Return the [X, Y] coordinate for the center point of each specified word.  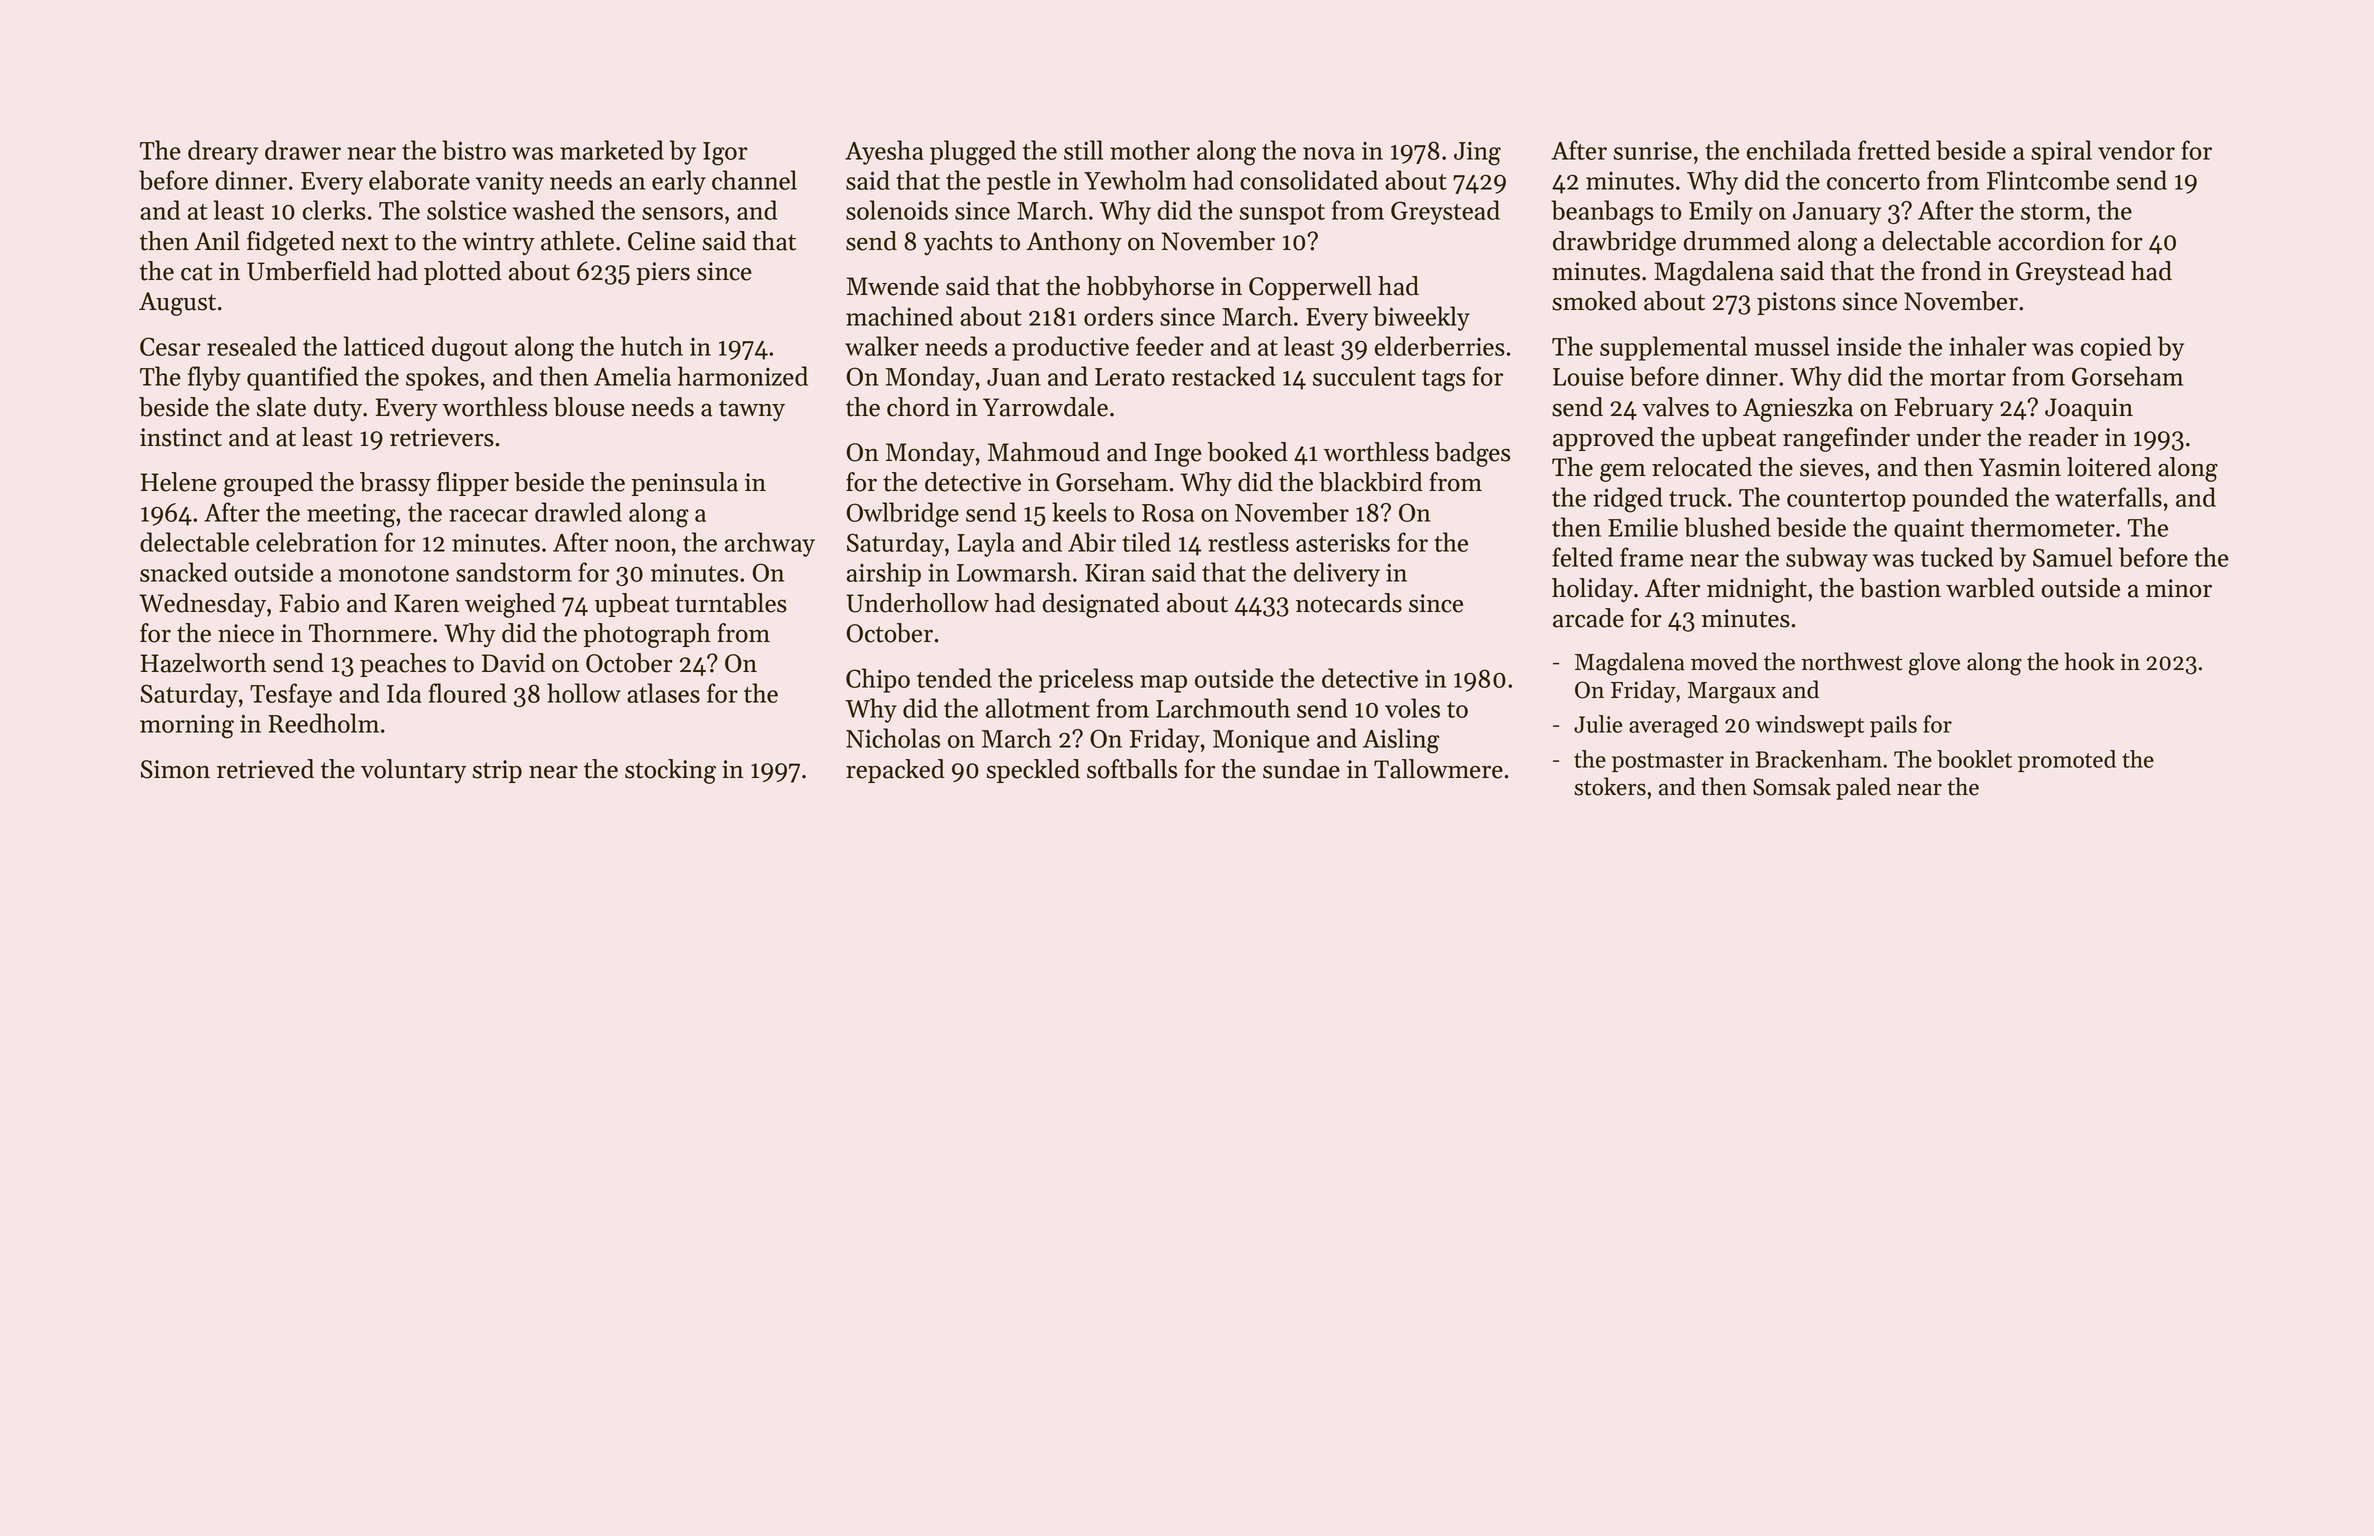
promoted [2067, 761]
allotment [1038, 708]
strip [497, 771]
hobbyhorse [1150, 288]
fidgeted [291, 243]
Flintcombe [2048, 180]
